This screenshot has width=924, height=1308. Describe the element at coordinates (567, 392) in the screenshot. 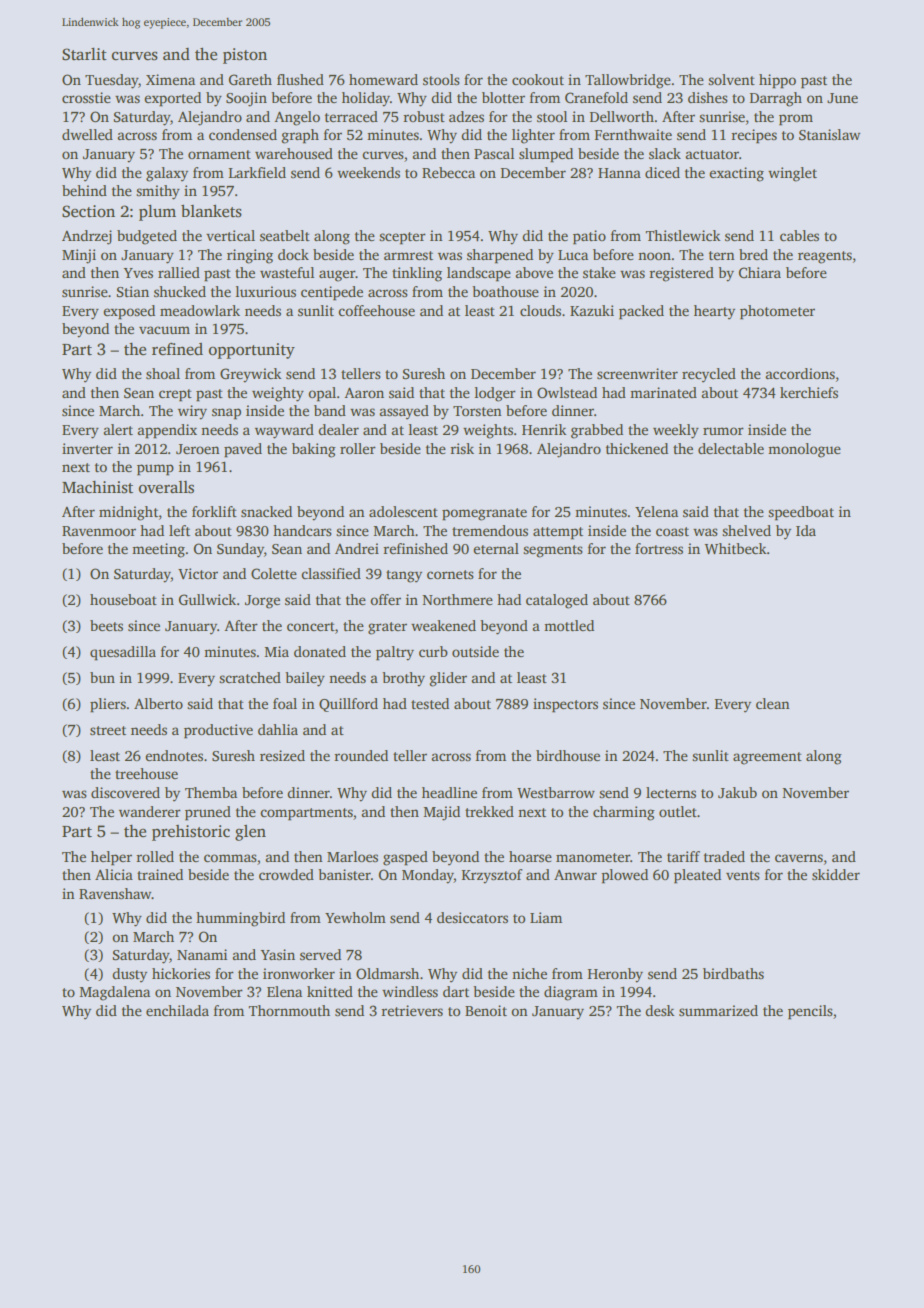

I see `Owlstead` at that location.
